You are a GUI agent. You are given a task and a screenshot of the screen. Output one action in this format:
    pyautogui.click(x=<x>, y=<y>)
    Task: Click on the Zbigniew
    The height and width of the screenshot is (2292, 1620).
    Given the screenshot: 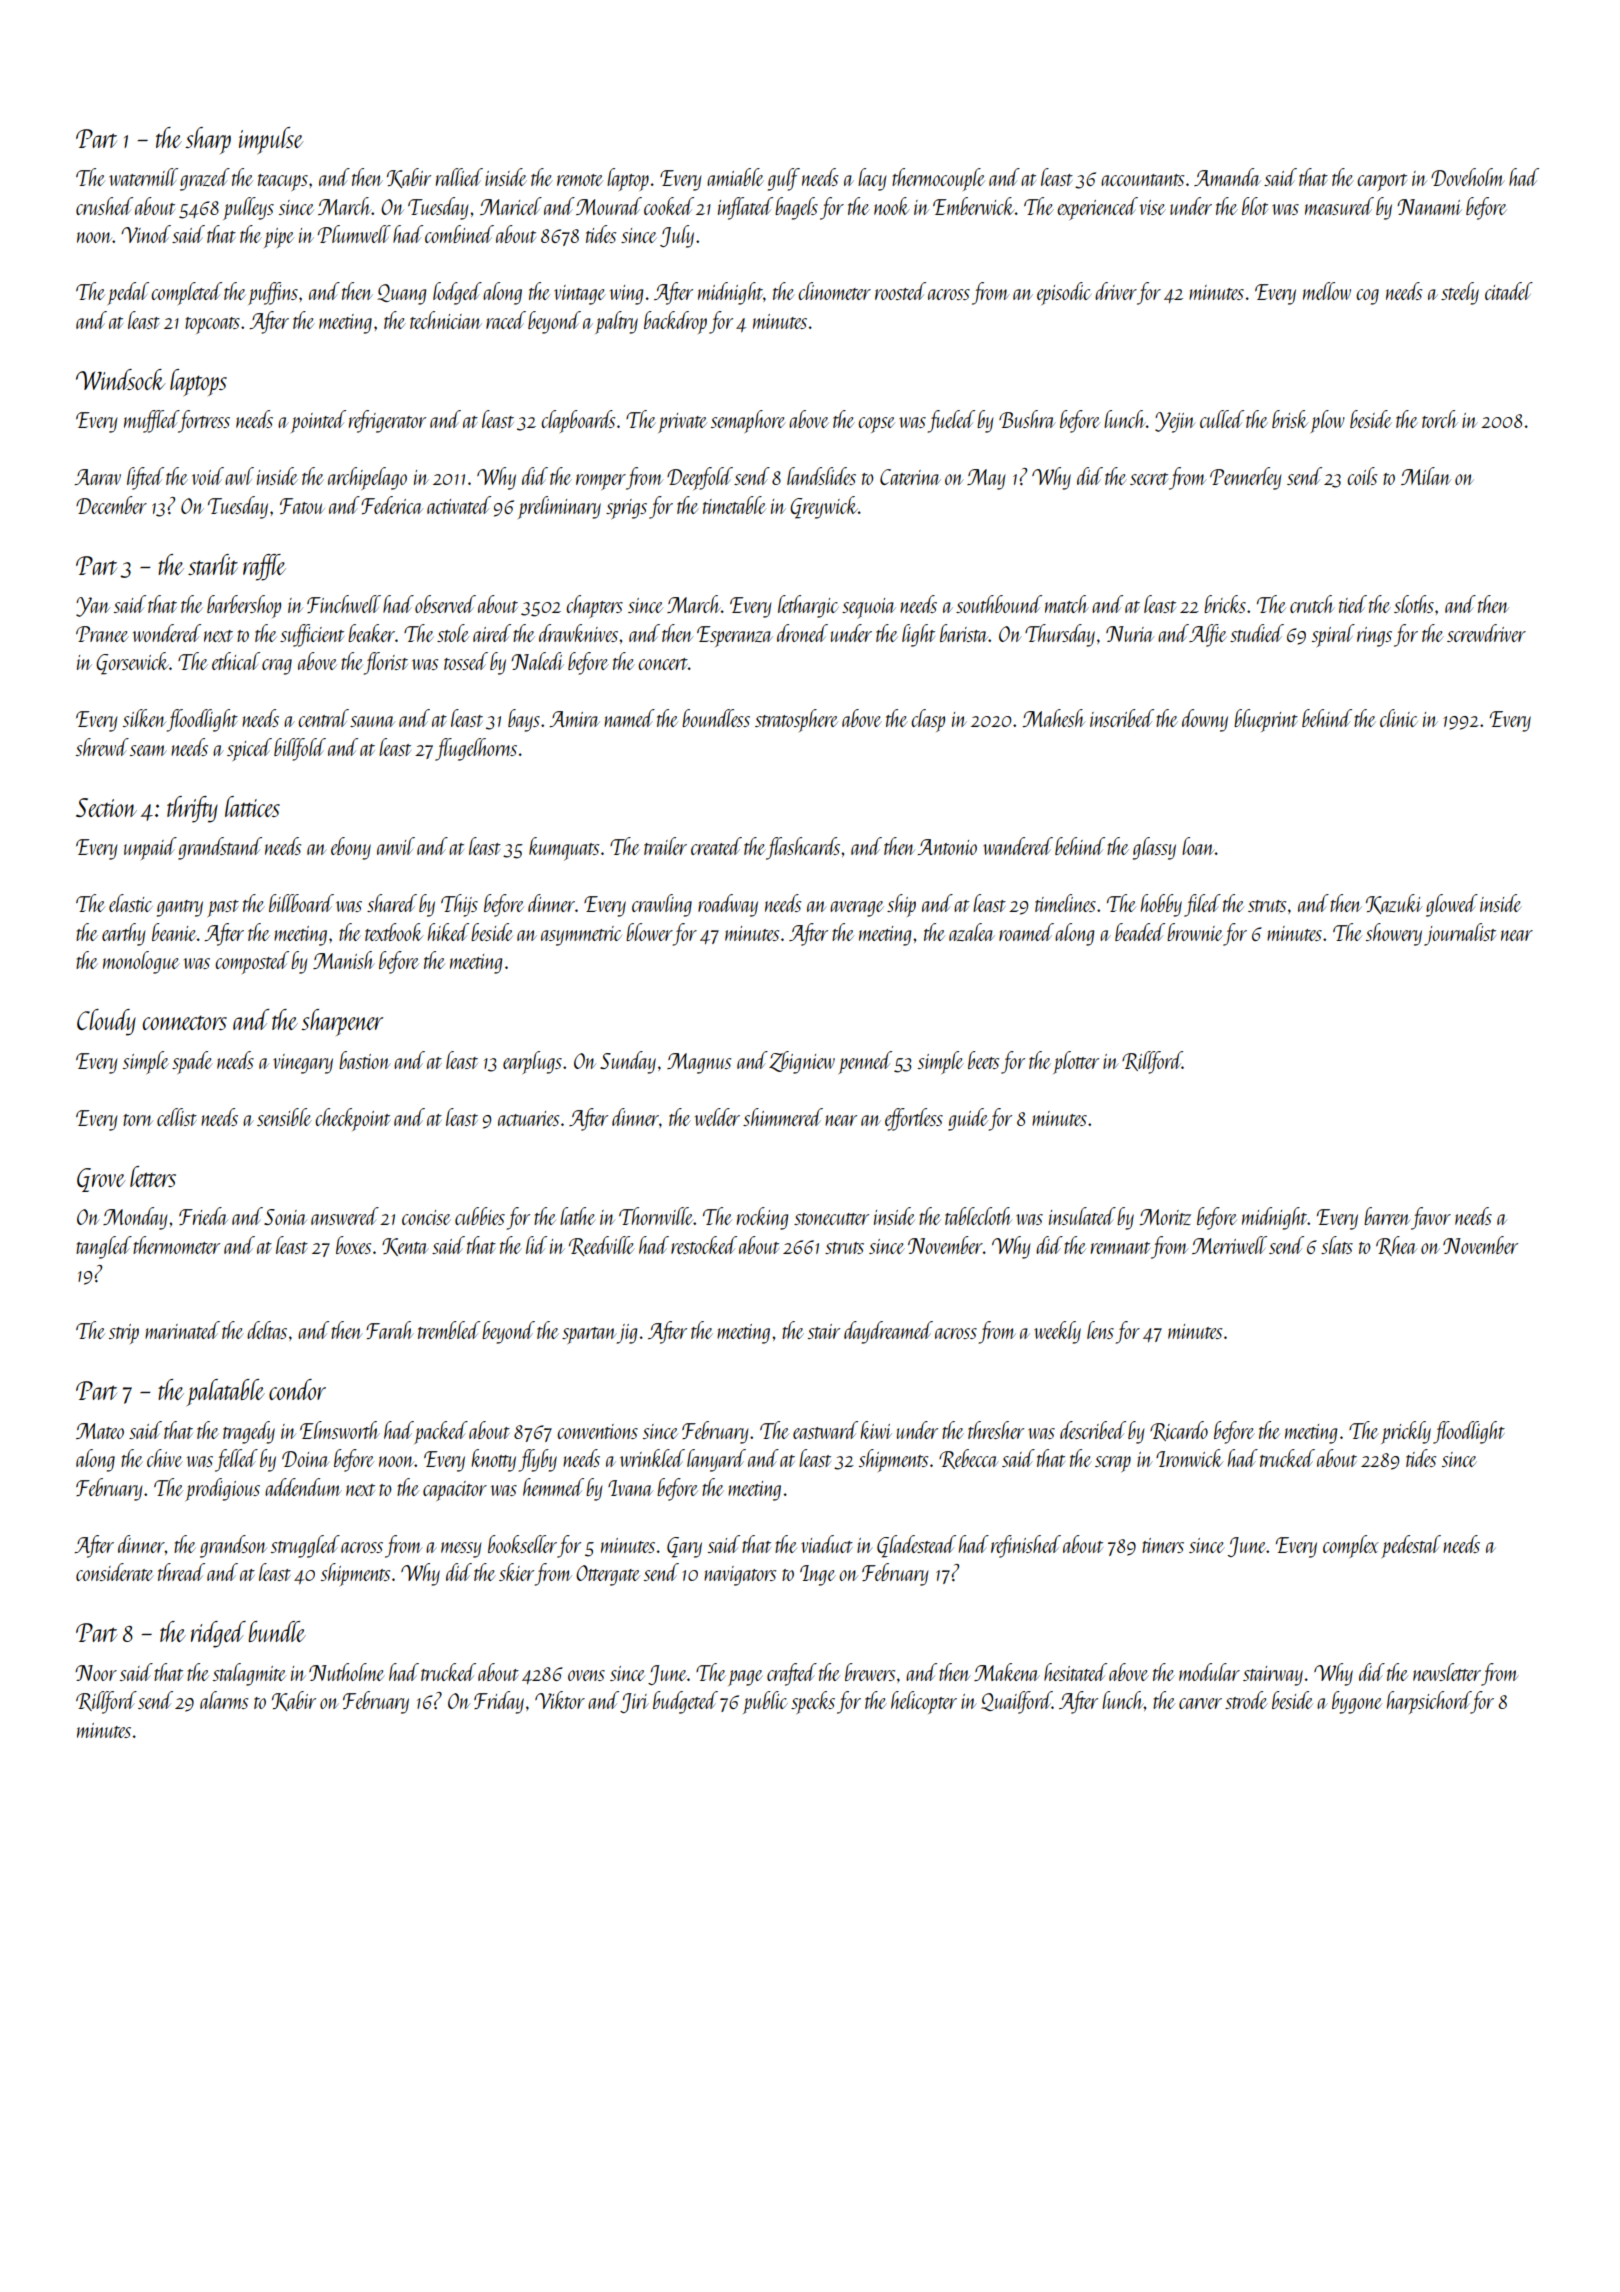 What is the action you would take?
    pyautogui.click(x=802, y=1062)
